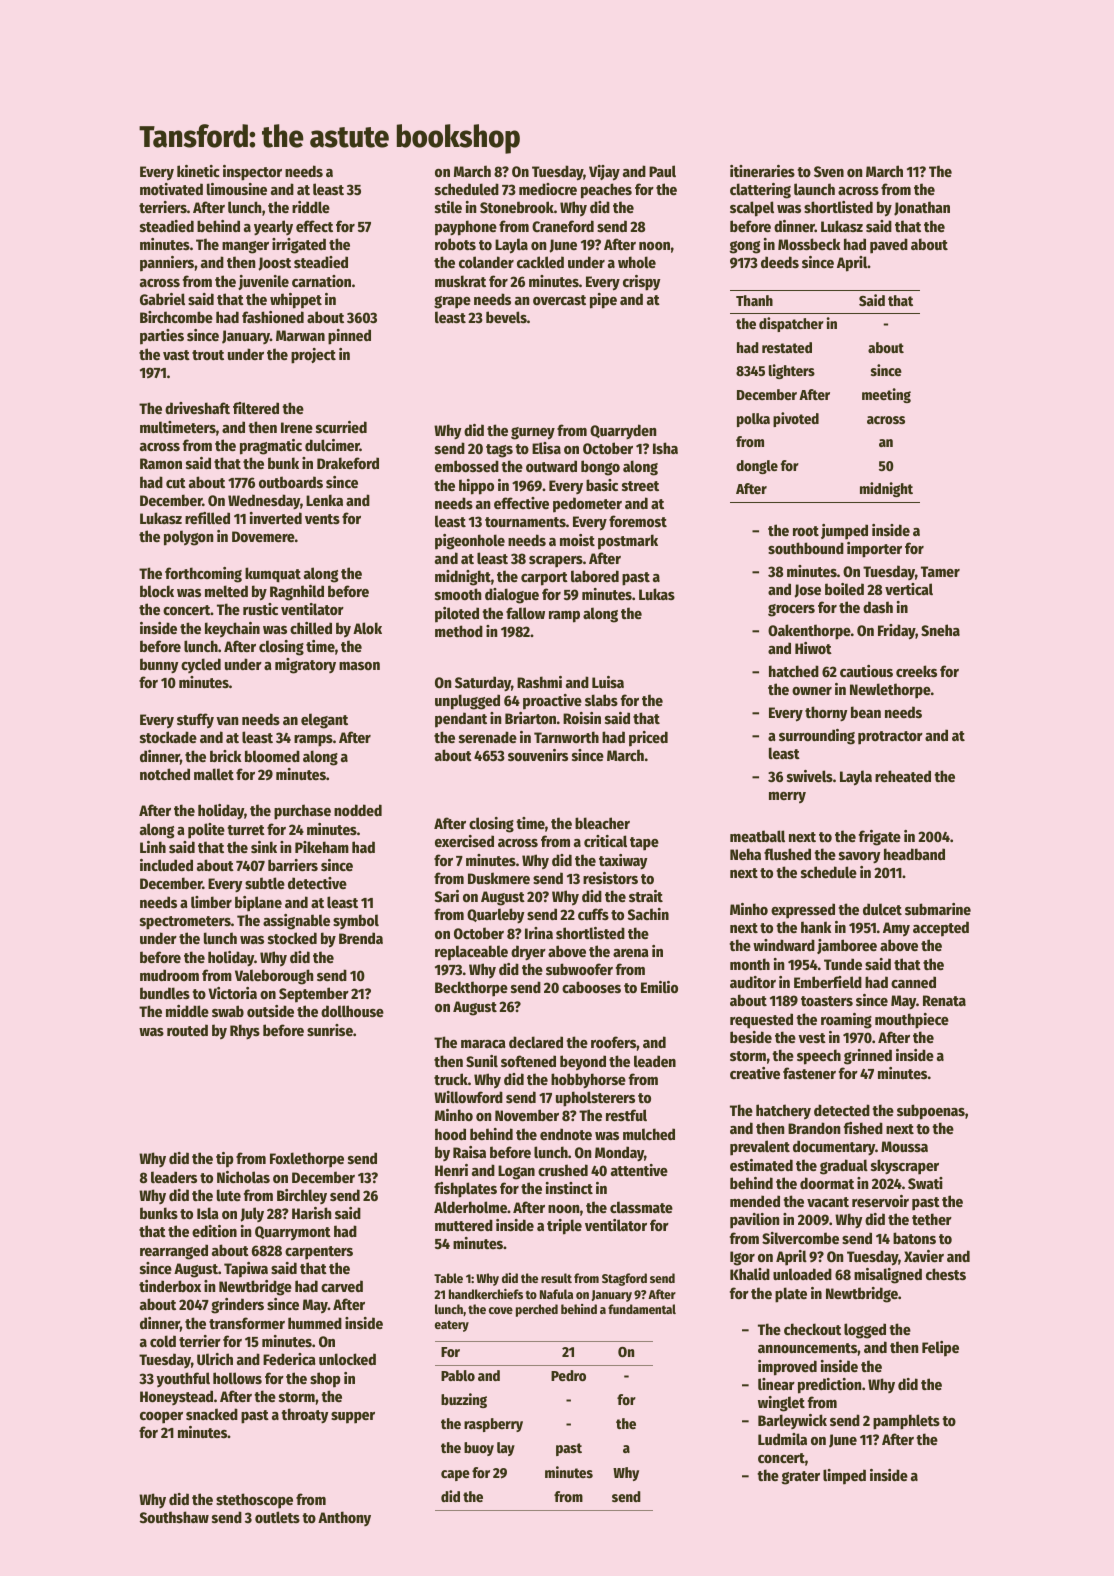 The width and height of the page is (1114, 1576). What do you see at coordinates (455, 1475) in the page?
I see `cape` at bounding box center [455, 1475].
